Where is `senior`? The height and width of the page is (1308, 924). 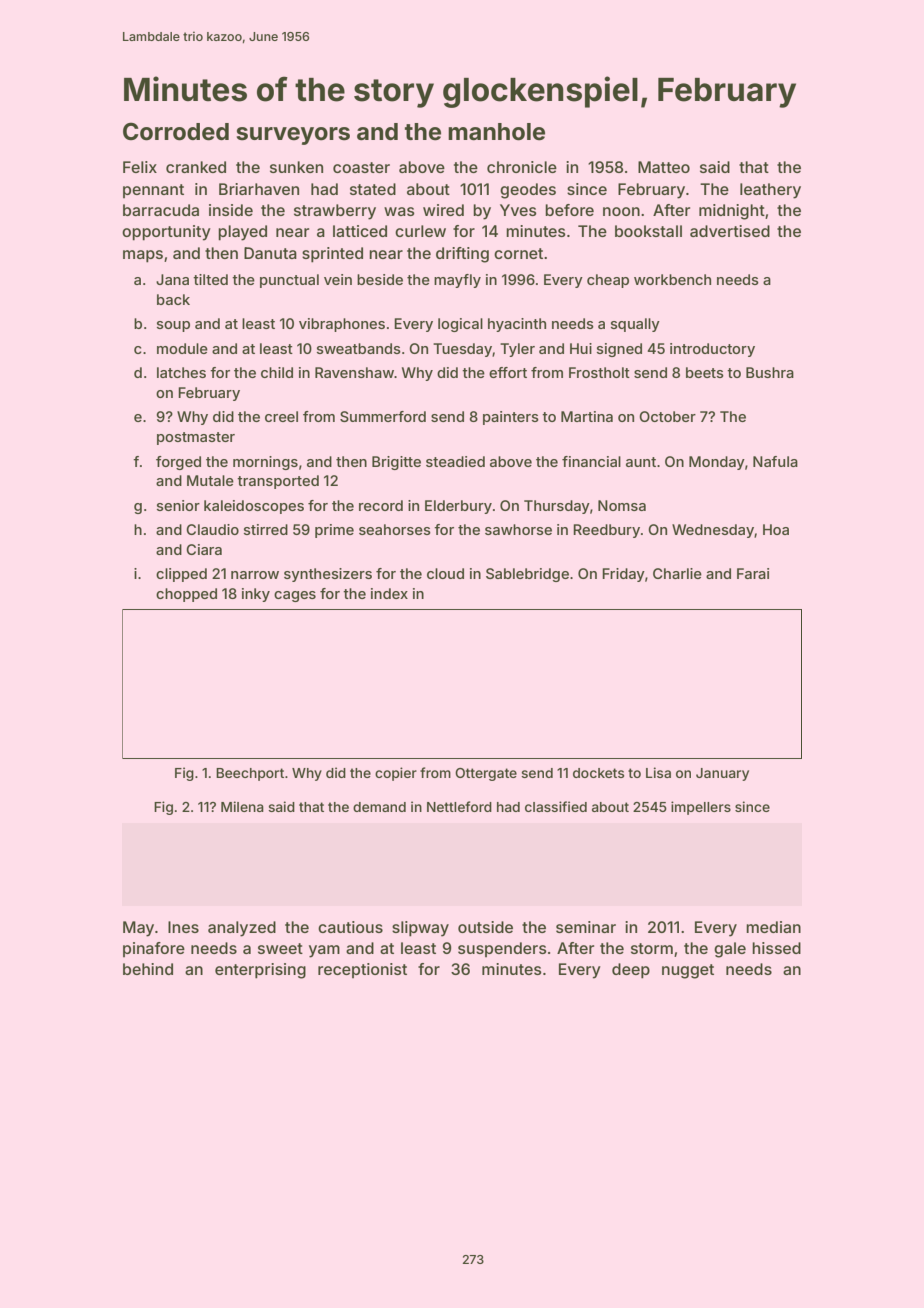
senior is located at coordinates (178, 505).
